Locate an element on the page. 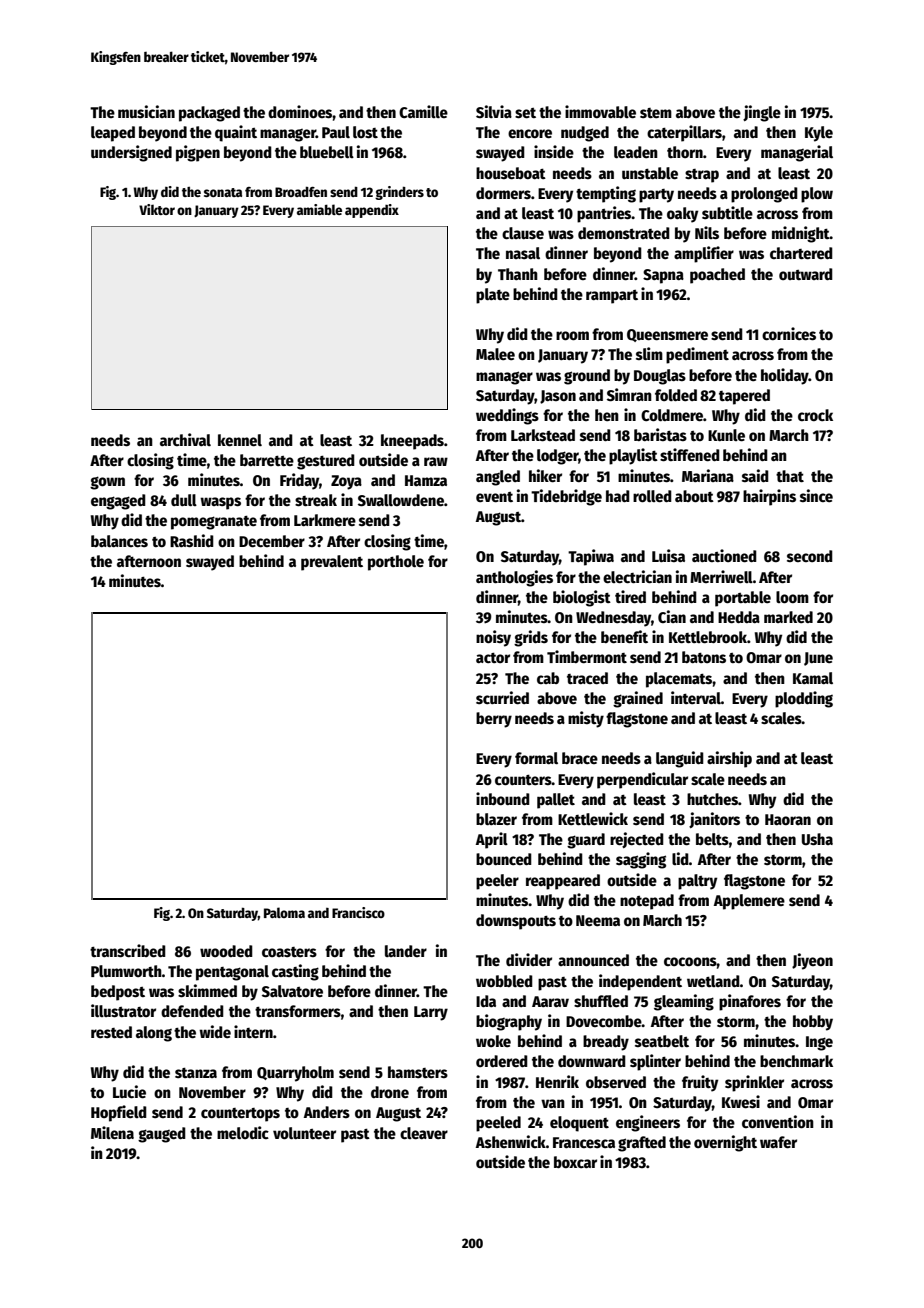 The image size is (924, 1308). leaden is located at coordinates (636, 152).
